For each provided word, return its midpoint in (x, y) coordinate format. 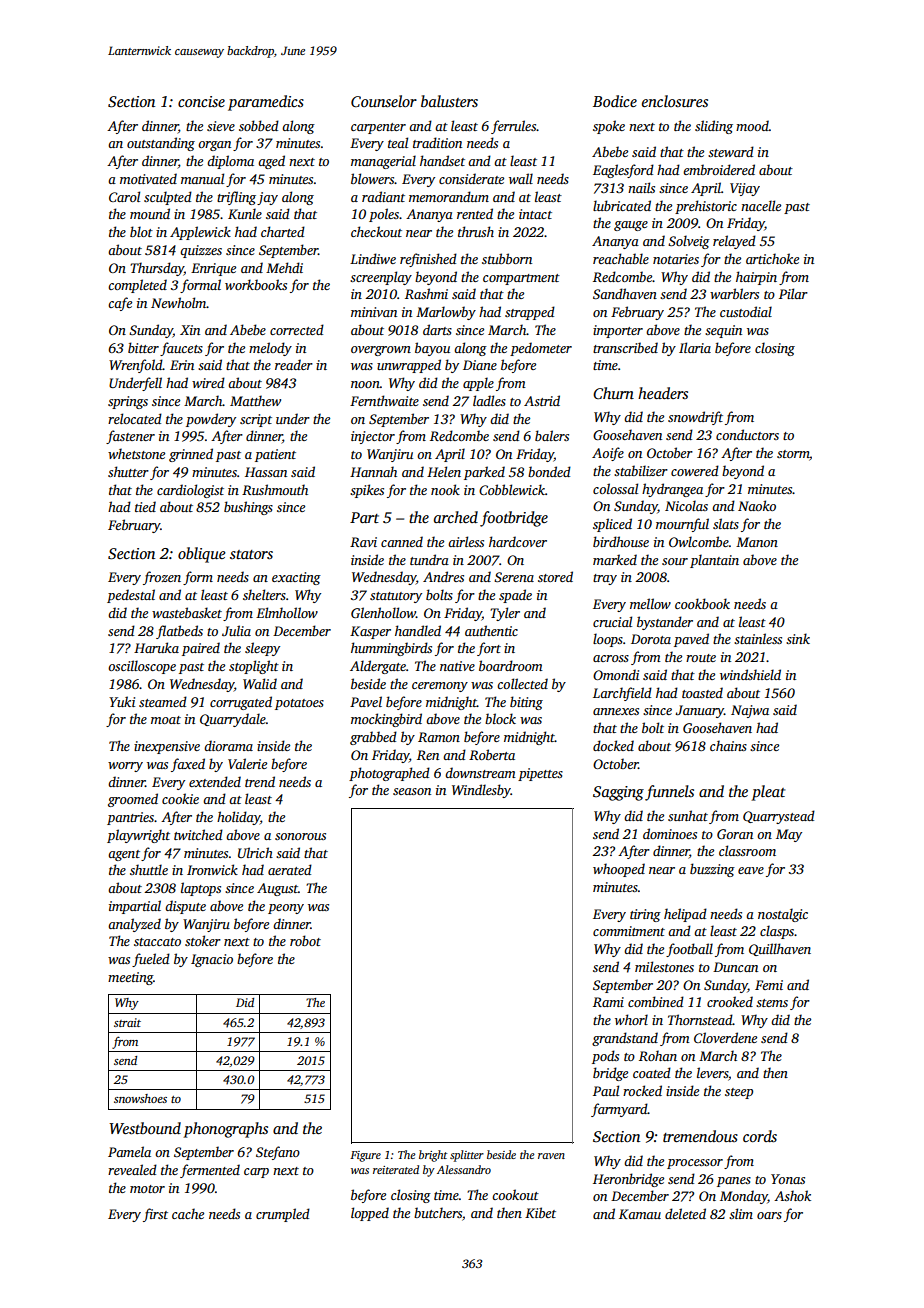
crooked (730, 1001)
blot (141, 231)
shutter (128, 471)
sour (675, 561)
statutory (396, 597)
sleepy (262, 649)
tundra (429, 559)
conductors (747, 434)
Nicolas (686, 505)
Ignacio (212, 960)
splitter (467, 1156)
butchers (438, 1212)
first (155, 1215)
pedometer (541, 349)
